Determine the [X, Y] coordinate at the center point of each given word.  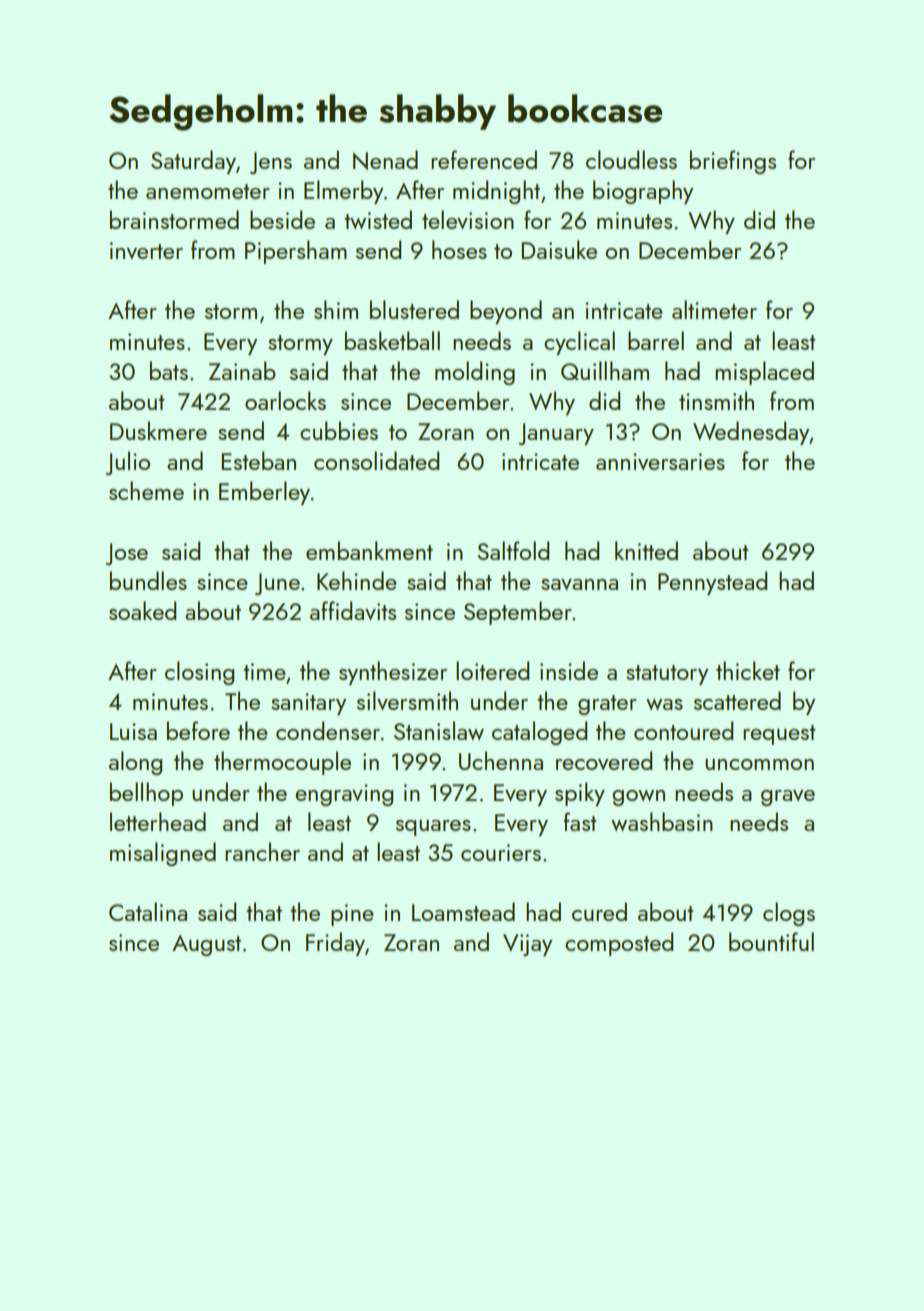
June [277, 584]
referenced [484, 159]
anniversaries [660, 461]
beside [282, 219]
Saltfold [513, 550]
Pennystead [712, 583]
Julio [128, 463]
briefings [733, 162]
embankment [369, 550]
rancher [262, 851]
